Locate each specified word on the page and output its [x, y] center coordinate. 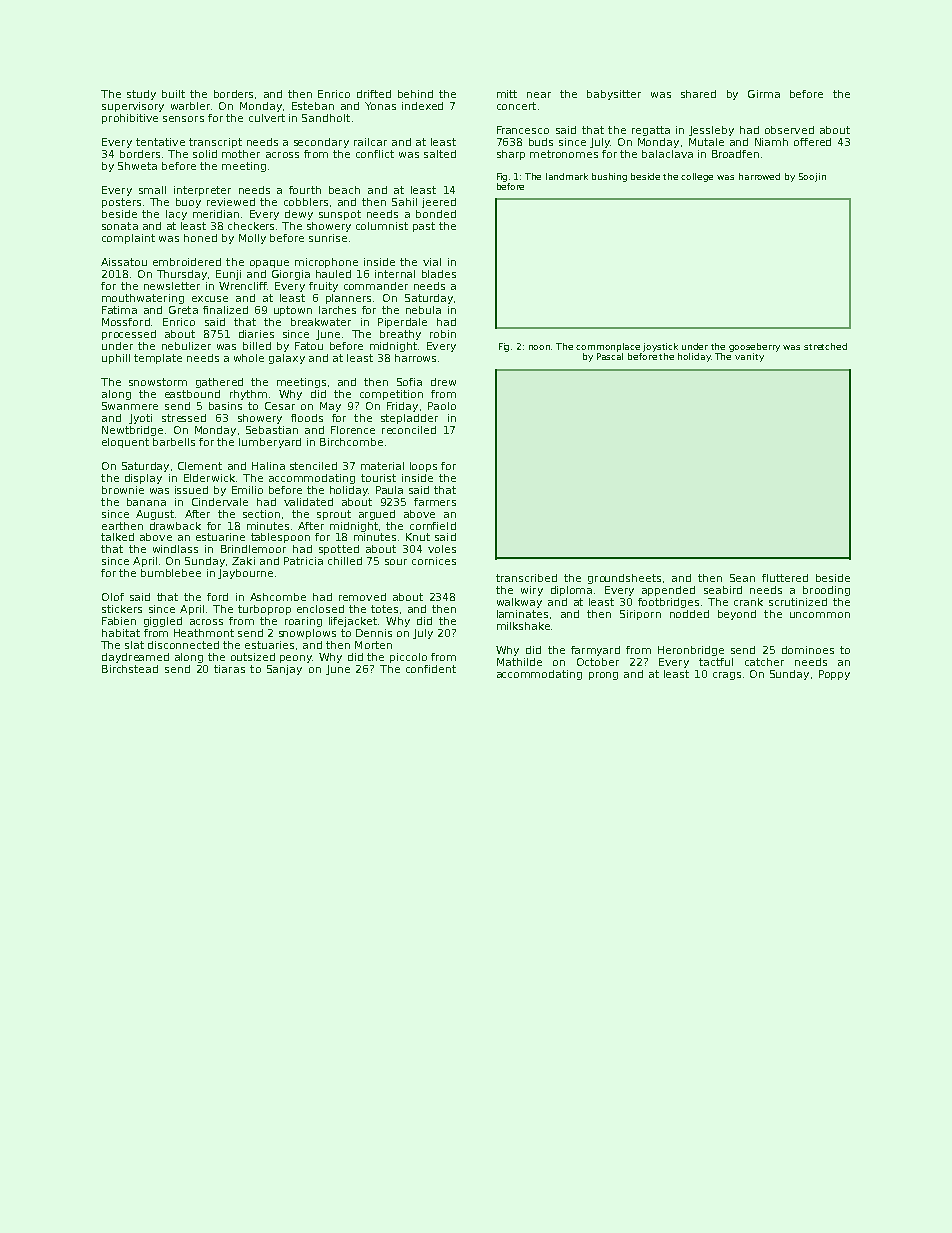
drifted [374, 94]
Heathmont [204, 633]
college [697, 177]
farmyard [595, 651]
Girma [764, 94]
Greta [183, 310]
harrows [415, 358]
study [141, 95]
